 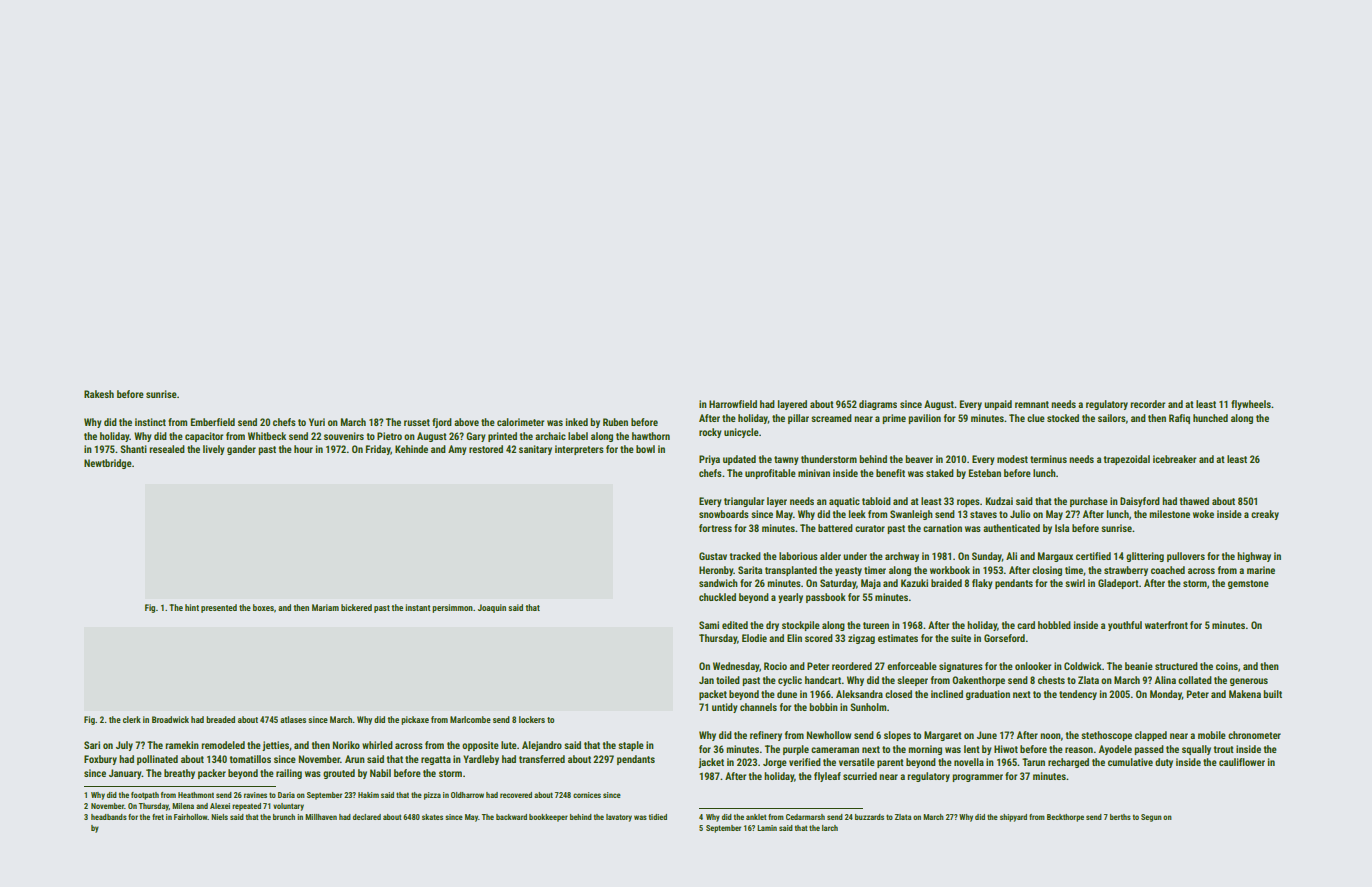 What do you see at coordinates (878, 405) in the image?
I see `diagrams` at bounding box center [878, 405].
